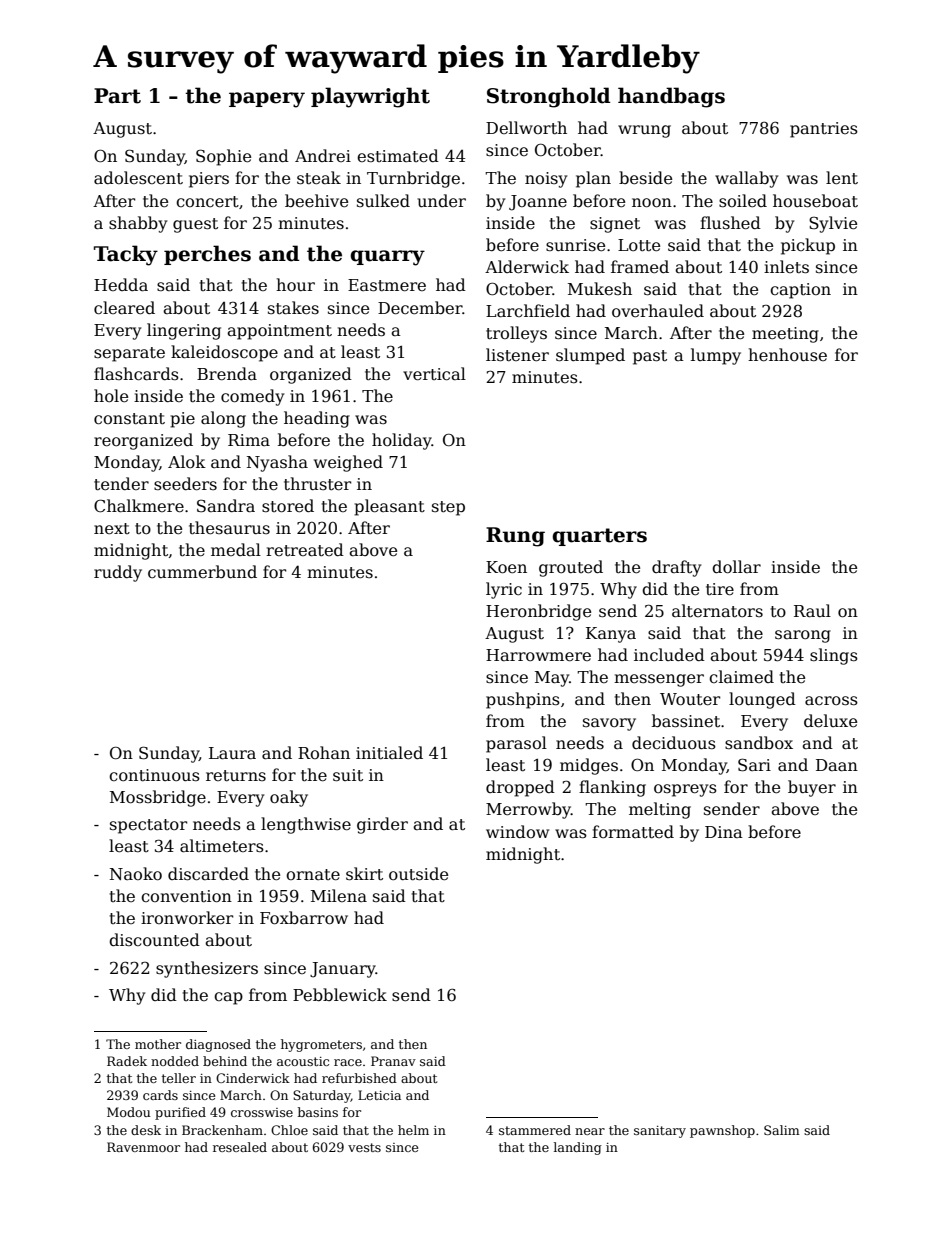 The image size is (952, 1233). I want to click on dollar, so click(736, 566).
